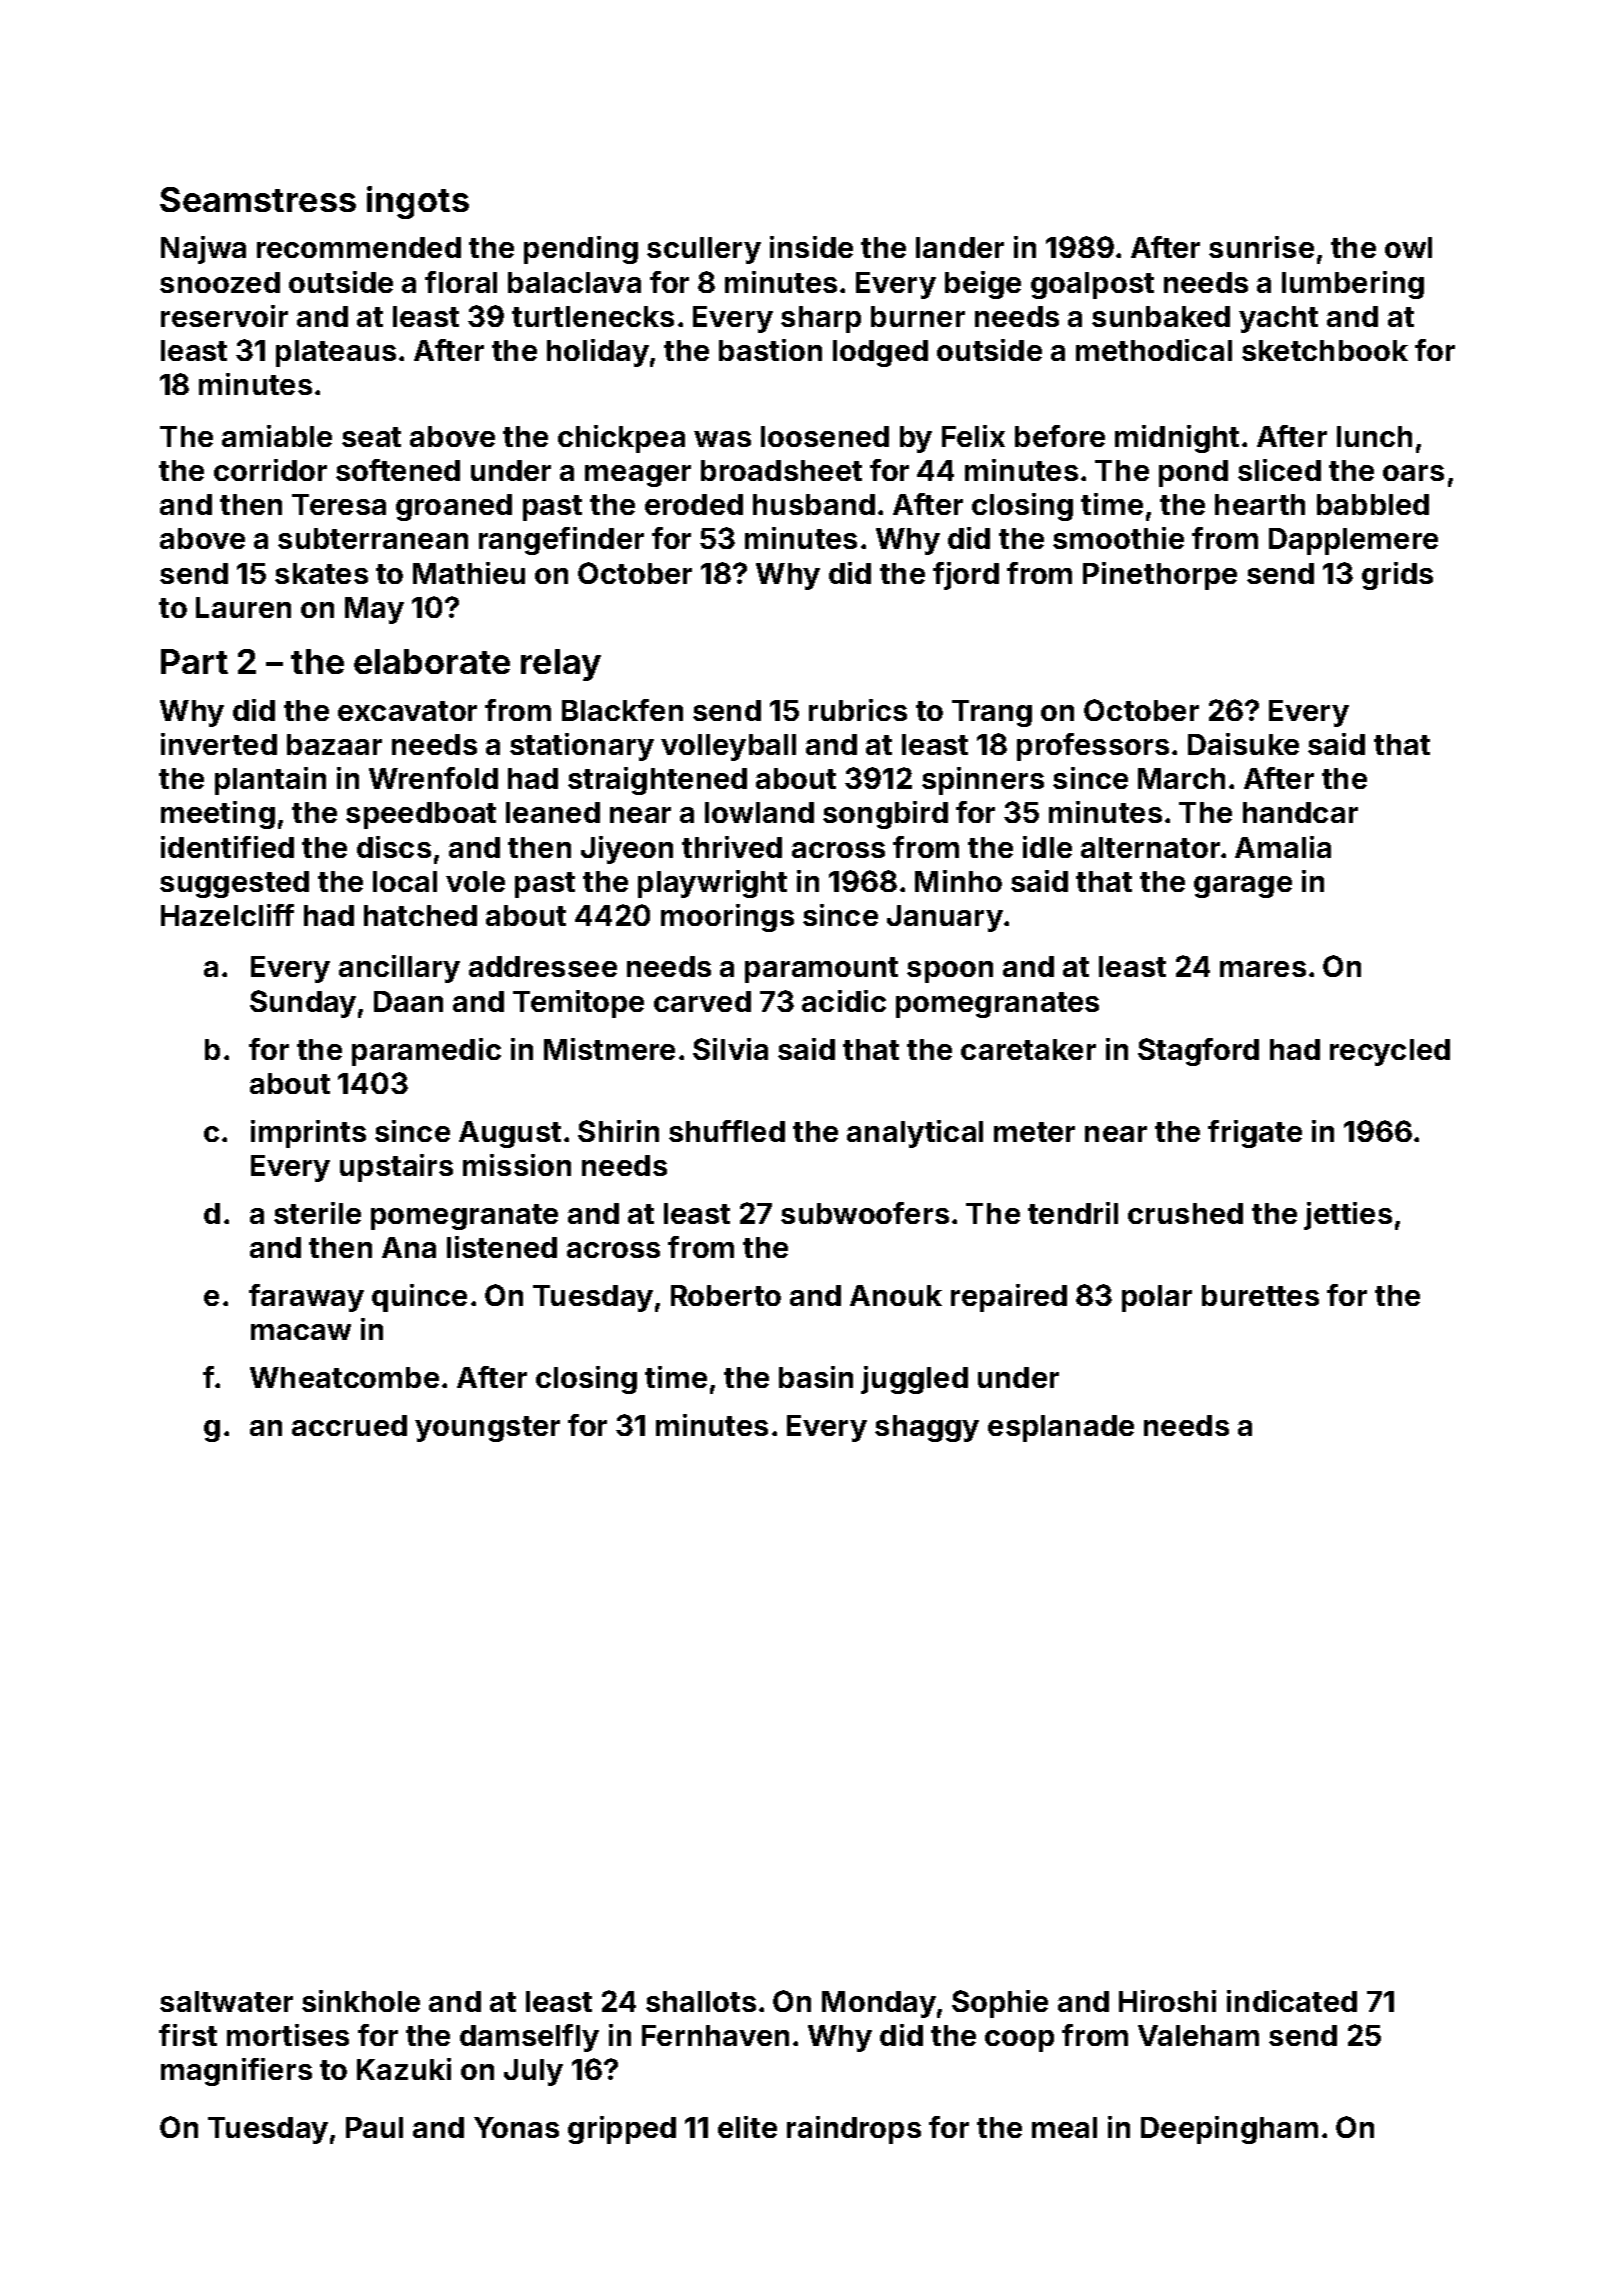 Image resolution: width=1620 pixels, height=2292 pixels. I want to click on sunrise, so click(1261, 247).
